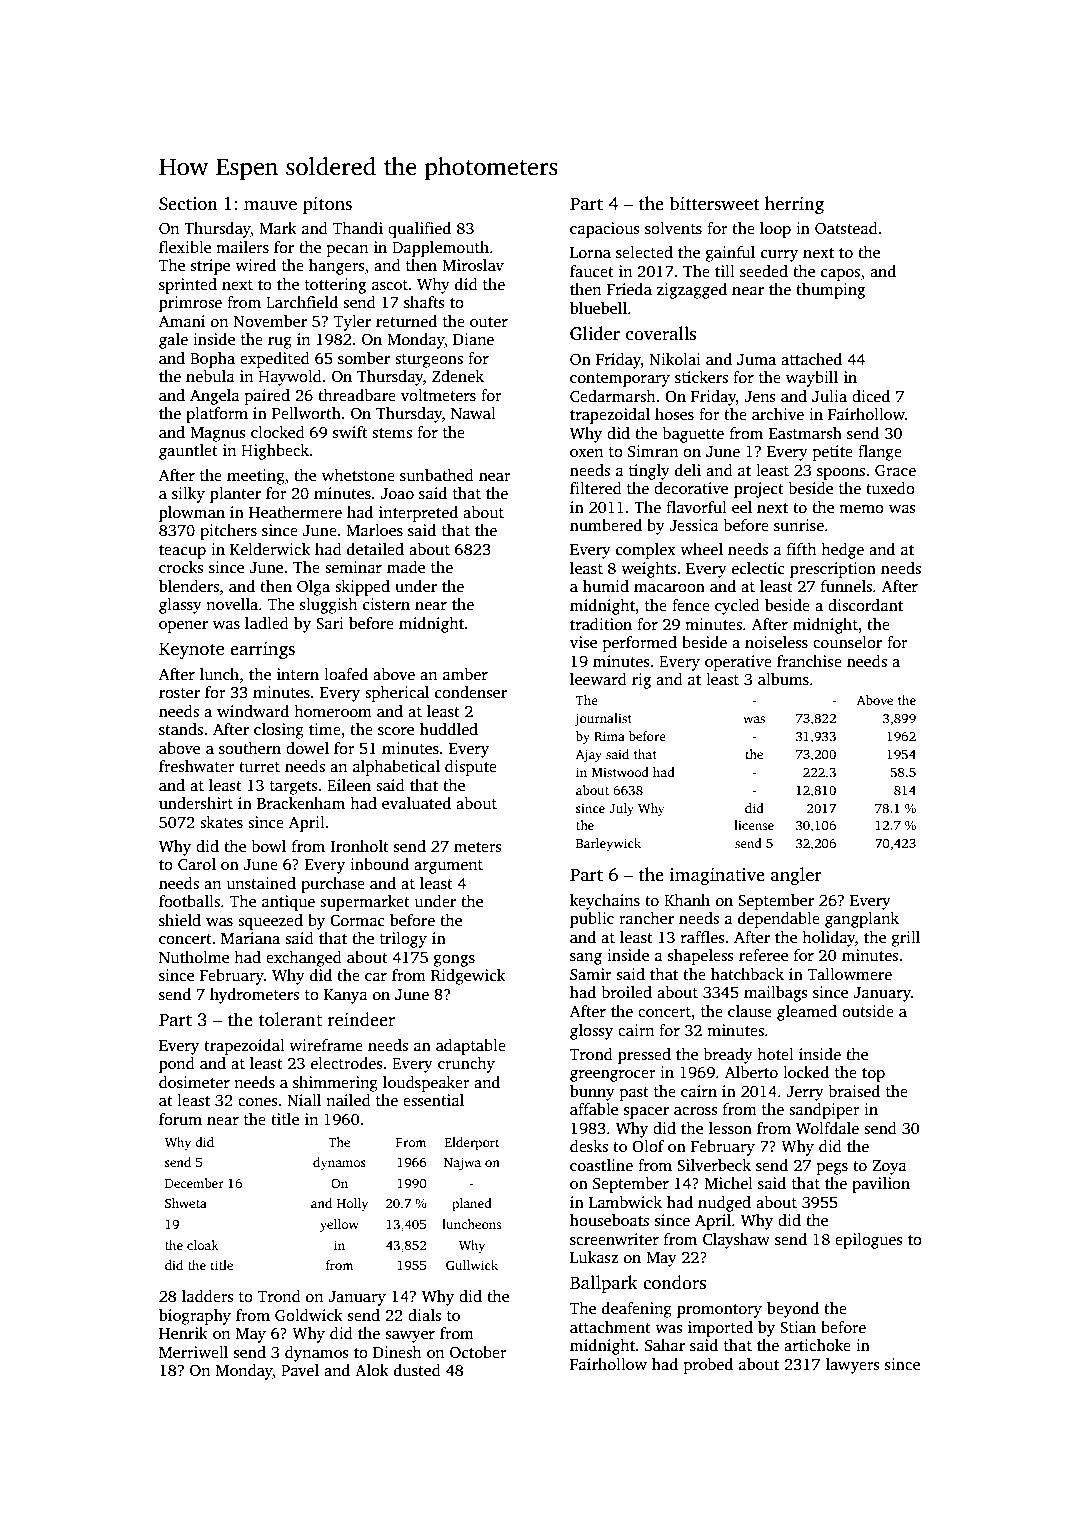 This screenshot has width=1081, height=1535. What do you see at coordinates (348, 1100) in the screenshot?
I see `nailed` at bounding box center [348, 1100].
